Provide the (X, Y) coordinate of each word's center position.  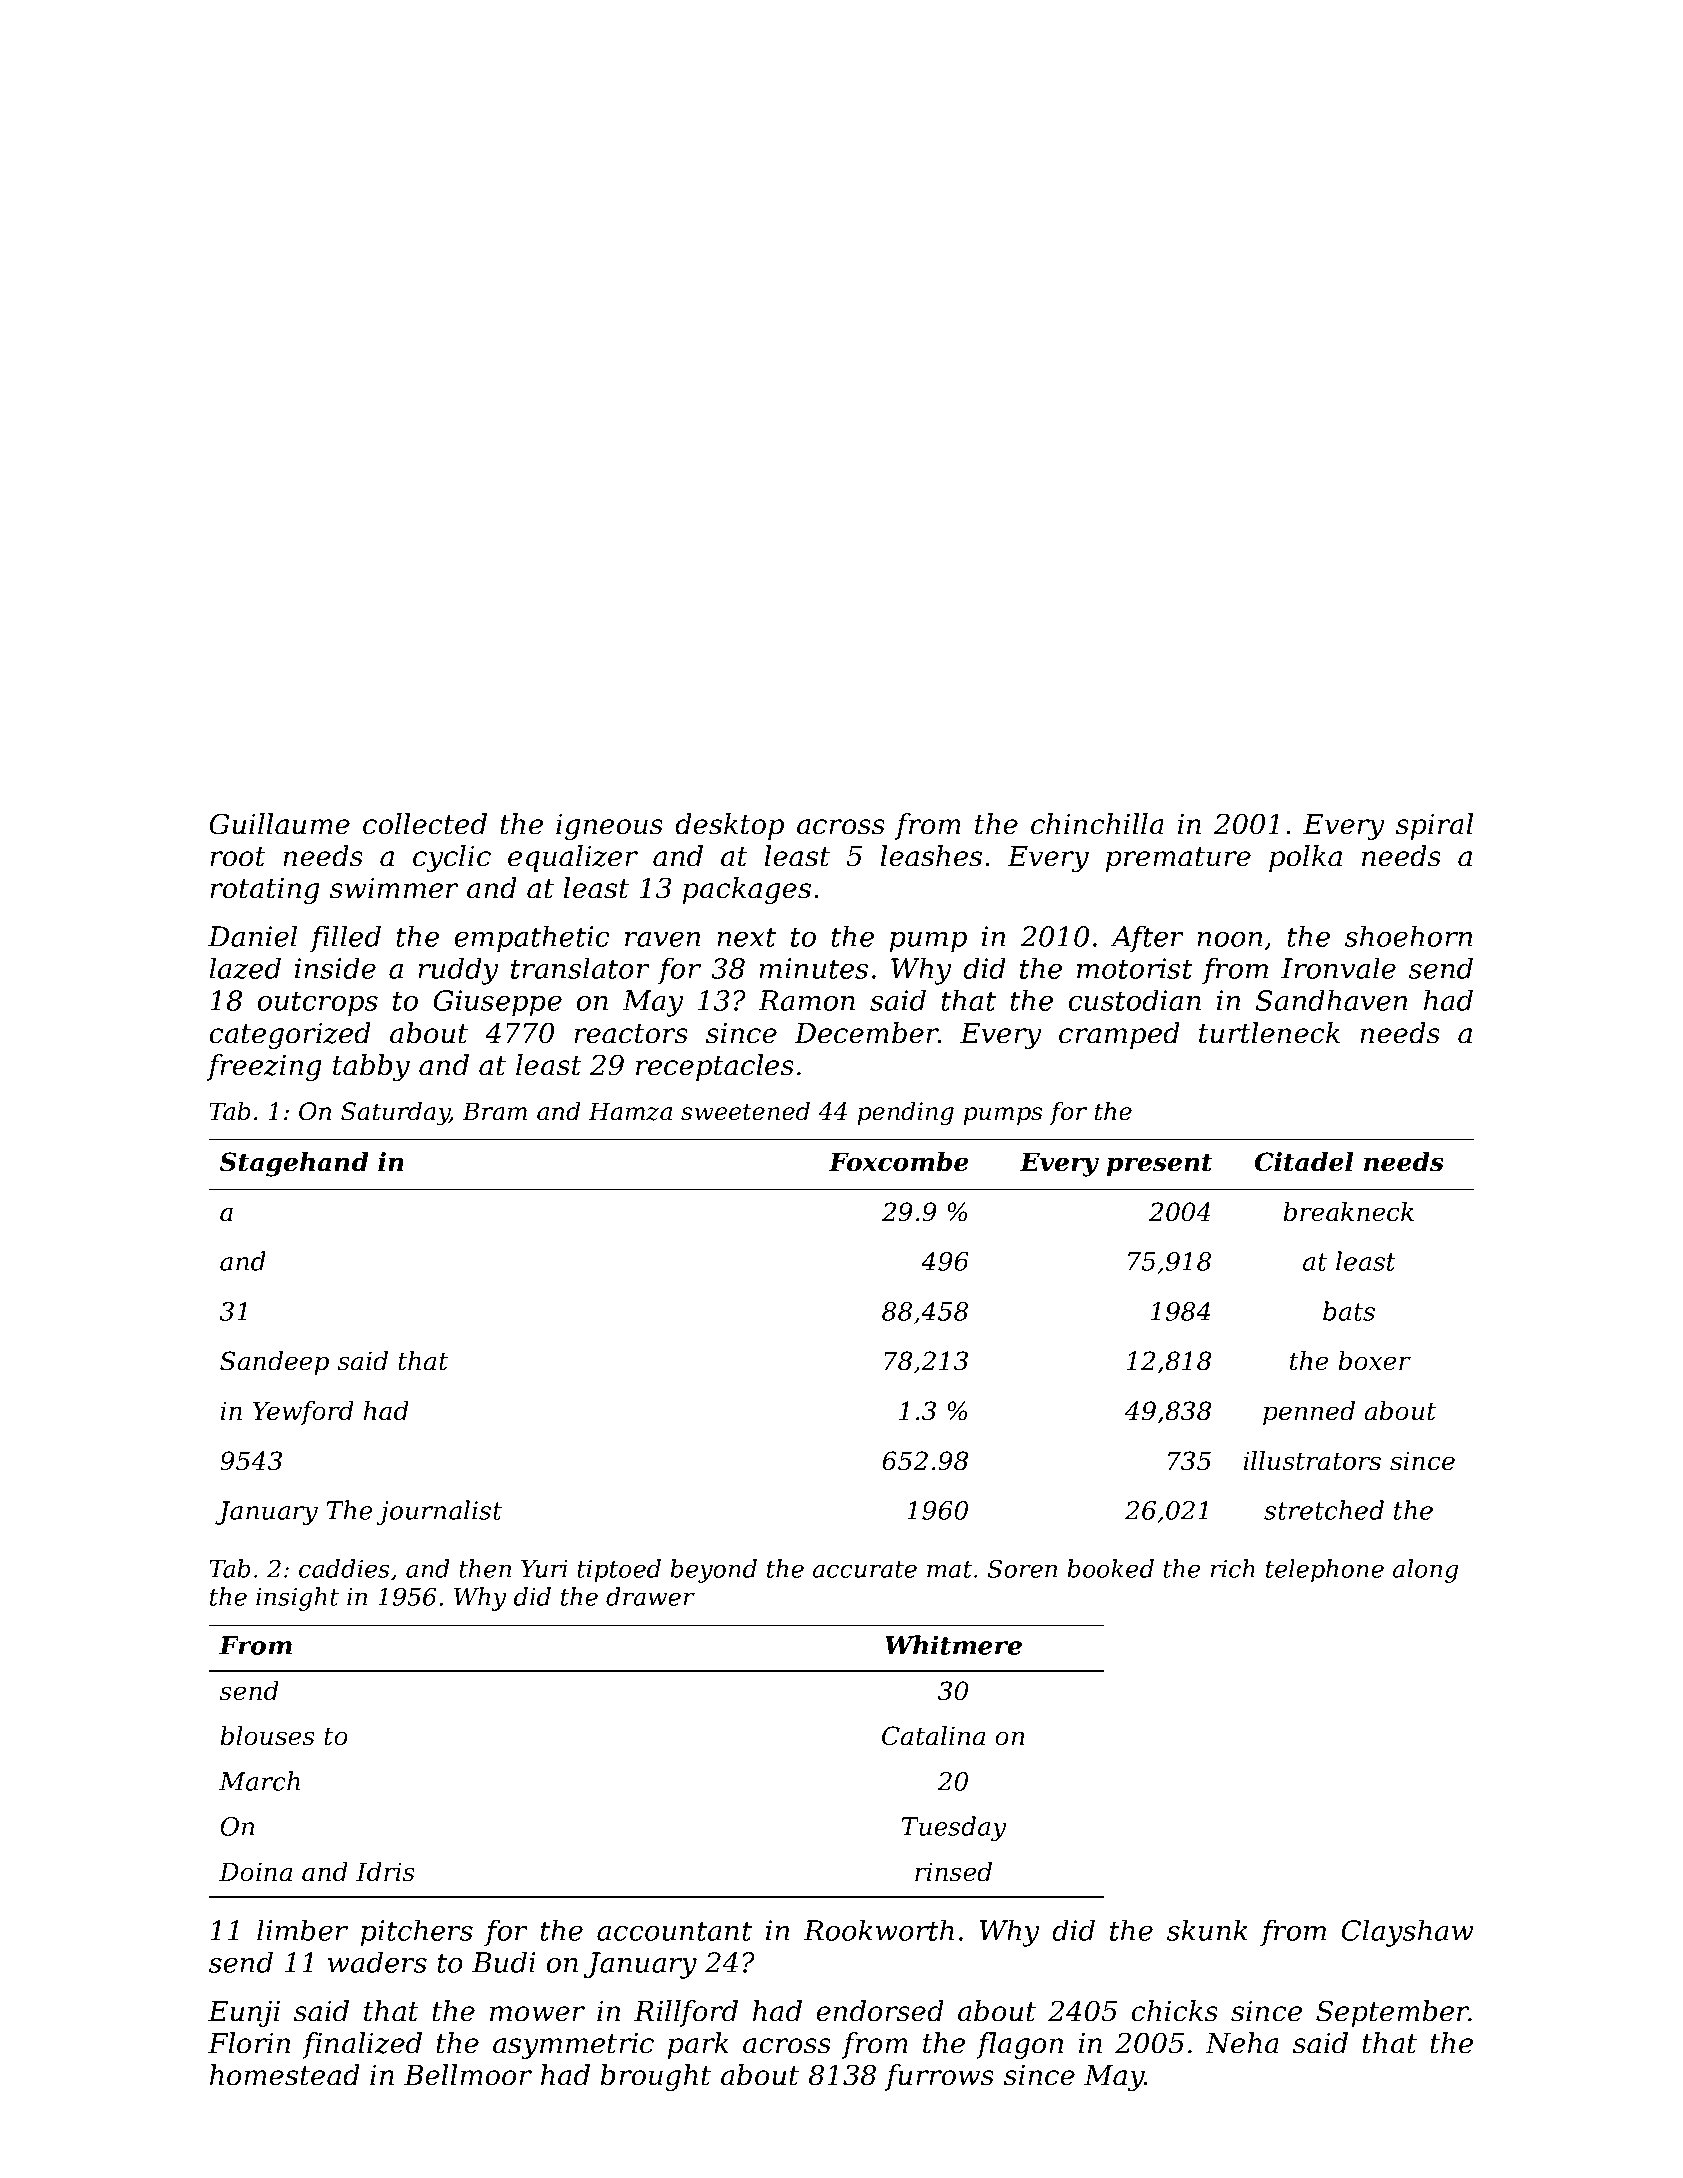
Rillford (686, 2013)
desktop (729, 826)
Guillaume (280, 824)
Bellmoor (468, 2075)
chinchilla (1097, 824)
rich (1233, 1568)
